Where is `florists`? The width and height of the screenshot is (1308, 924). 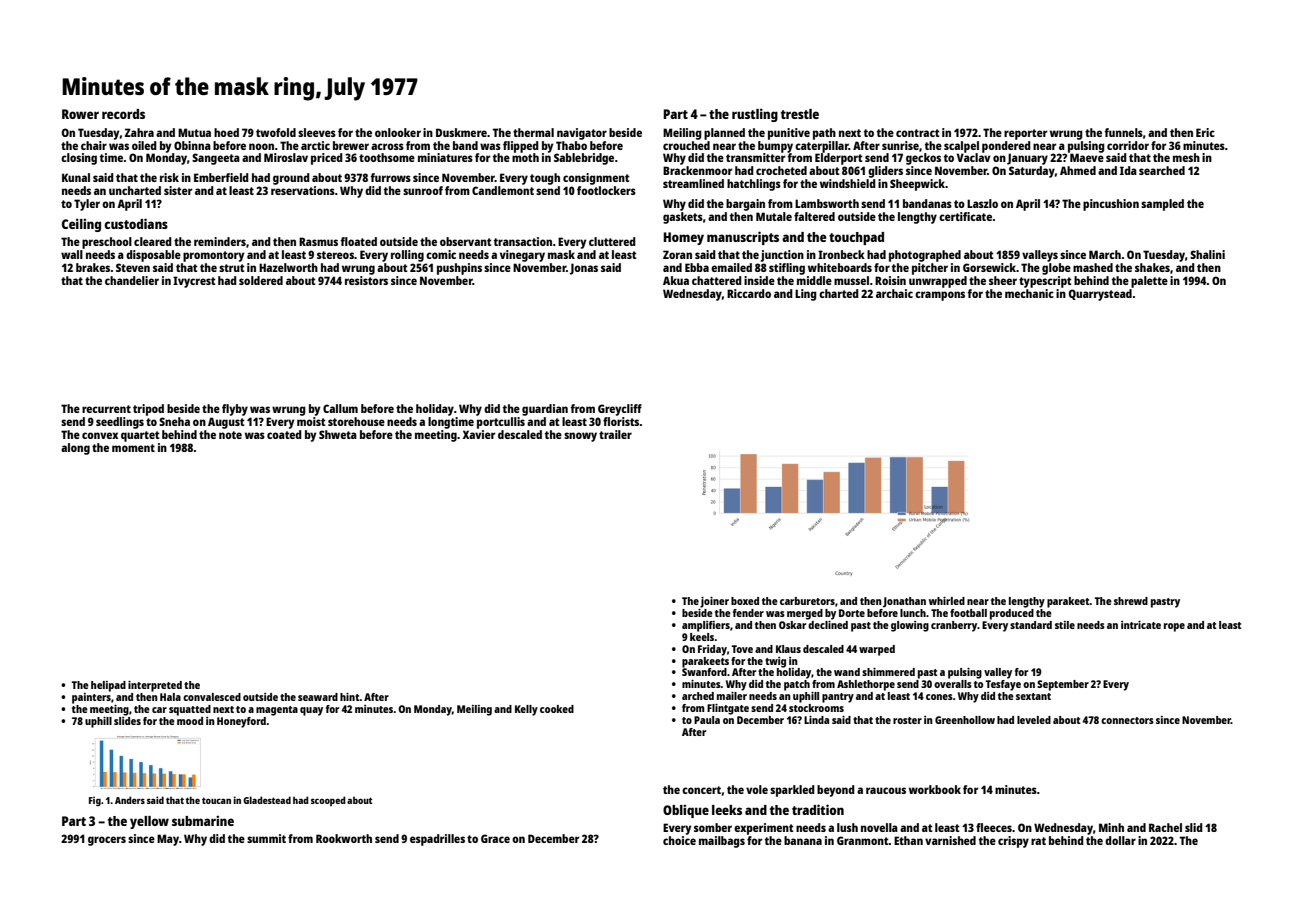
florists is located at coordinates (621, 421).
